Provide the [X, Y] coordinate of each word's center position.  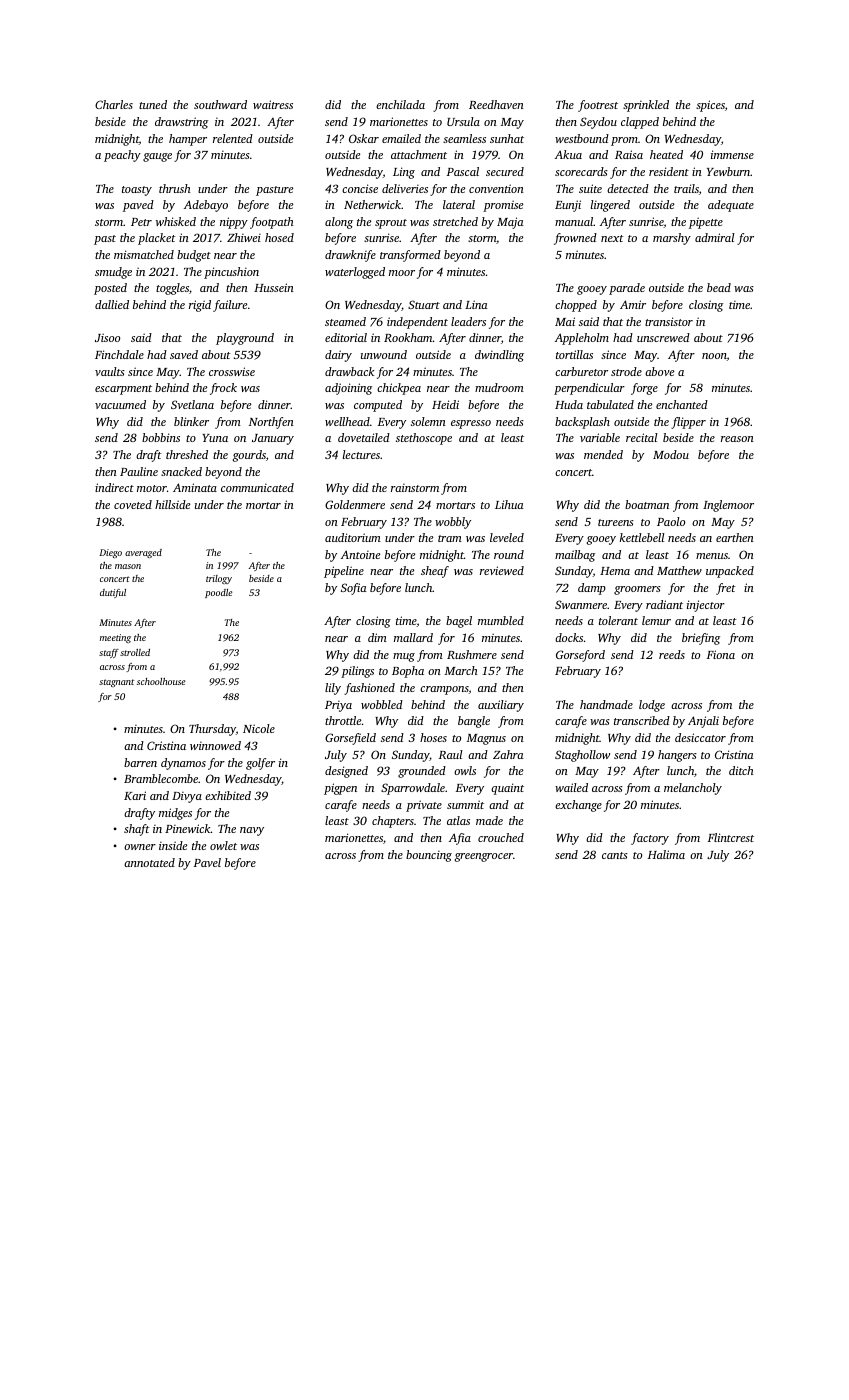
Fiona [721, 654]
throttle [343, 720]
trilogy [219, 579]
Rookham [408, 337]
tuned [153, 104]
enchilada [400, 104]
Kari [135, 795]
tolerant [618, 620]
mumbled [501, 620]
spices [710, 106]
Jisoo [107, 337]
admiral [715, 237]
